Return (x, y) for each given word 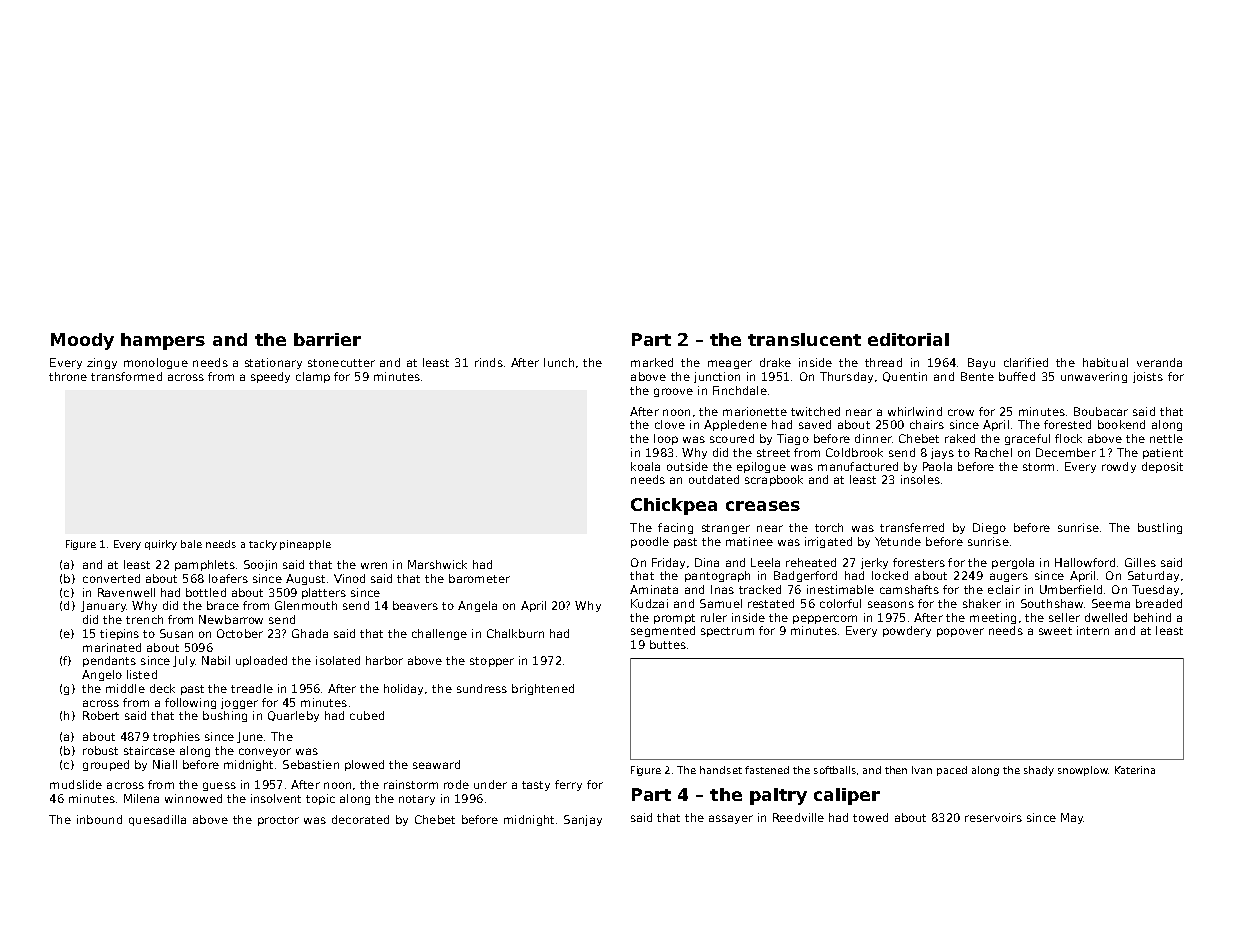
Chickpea (674, 506)
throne (68, 376)
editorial (908, 339)
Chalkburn (515, 633)
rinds (489, 362)
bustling (1160, 528)
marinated (112, 647)
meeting (993, 618)
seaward (436, 764)
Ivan (922, 770)
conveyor (265, 752)
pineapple (305, 545)
